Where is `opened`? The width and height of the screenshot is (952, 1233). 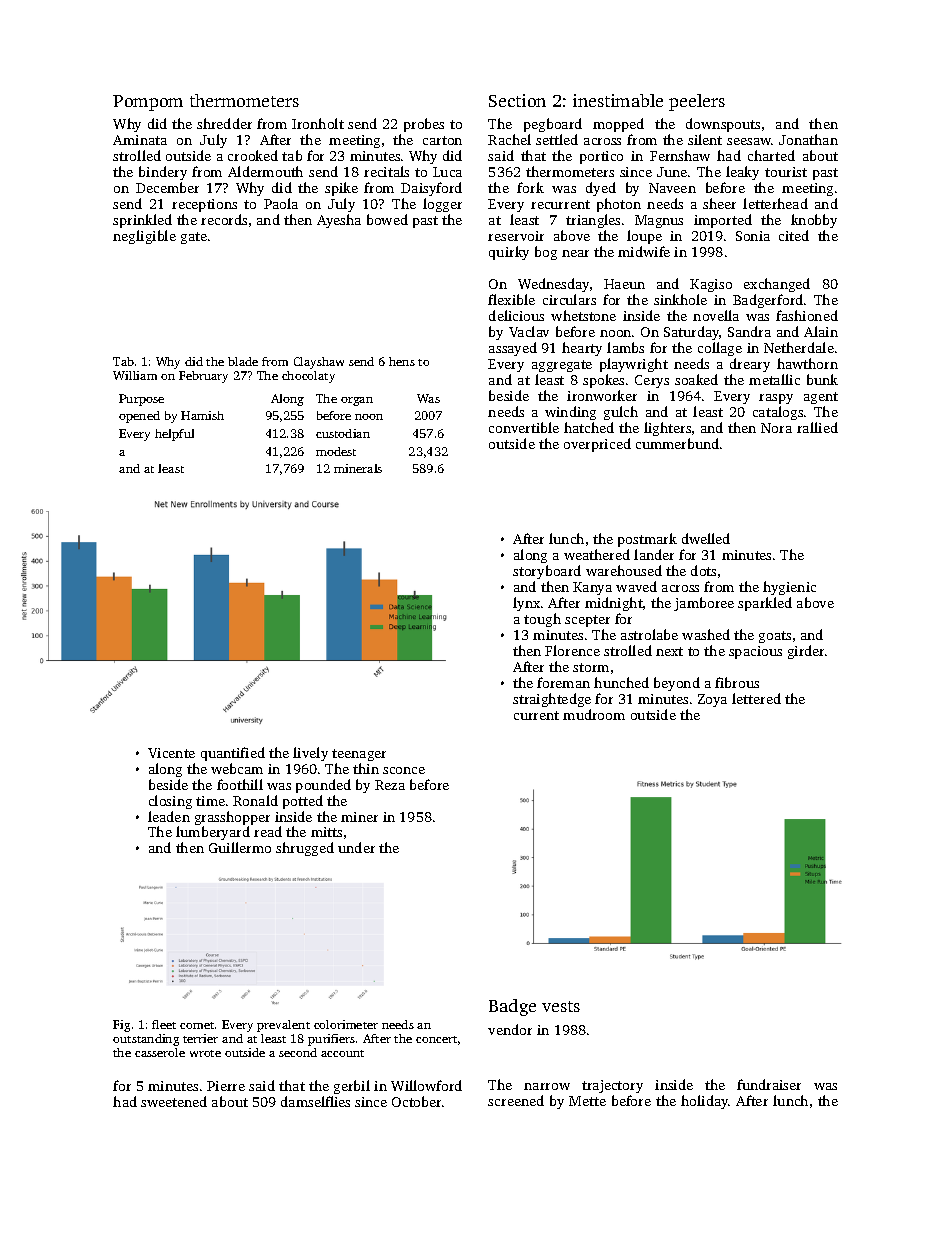 opened is located at coordinates (139, 417).
